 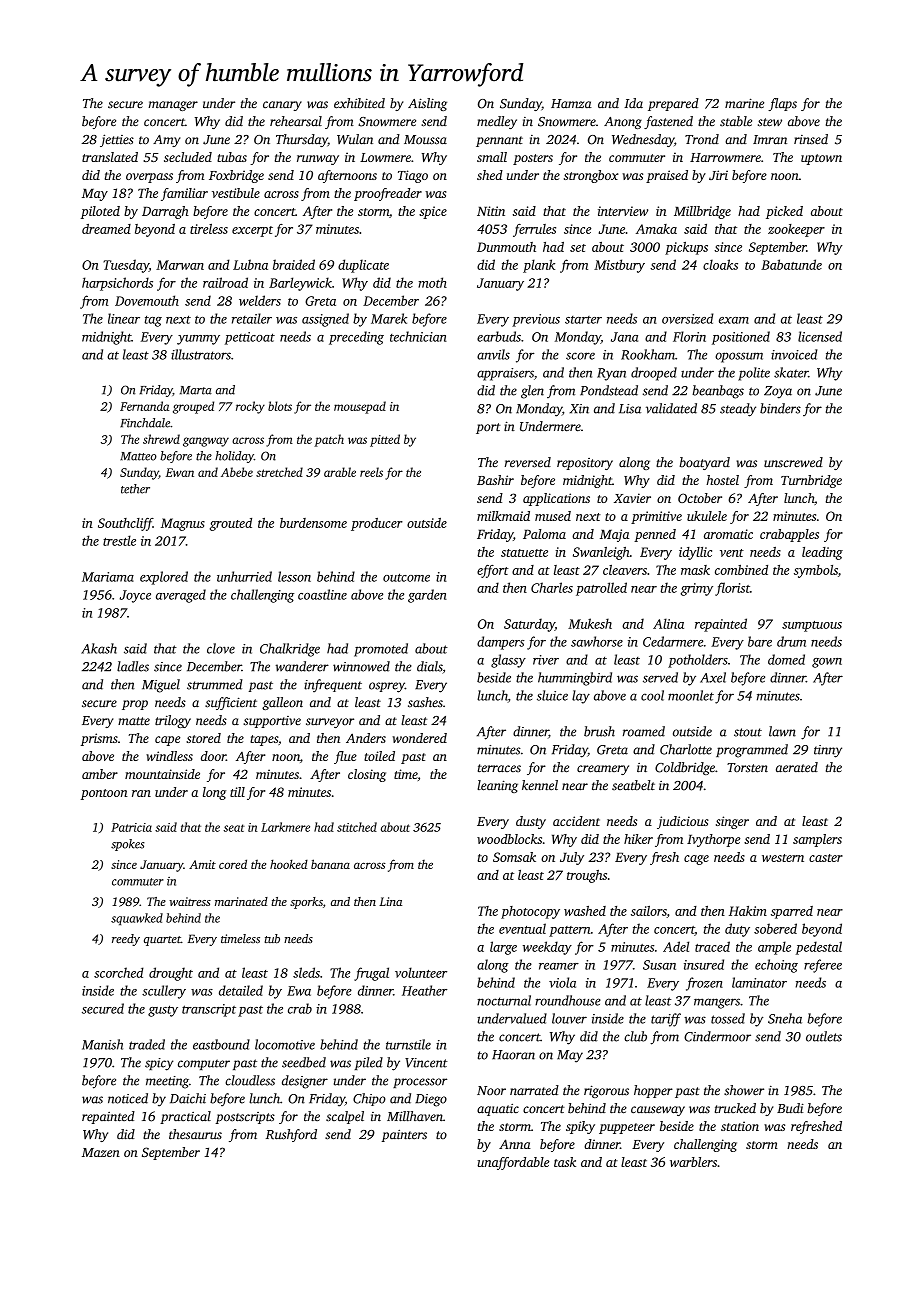 What do you see at coordinates (667, 176) in the document?
I see `praised` at bounding box center [667, 176].
